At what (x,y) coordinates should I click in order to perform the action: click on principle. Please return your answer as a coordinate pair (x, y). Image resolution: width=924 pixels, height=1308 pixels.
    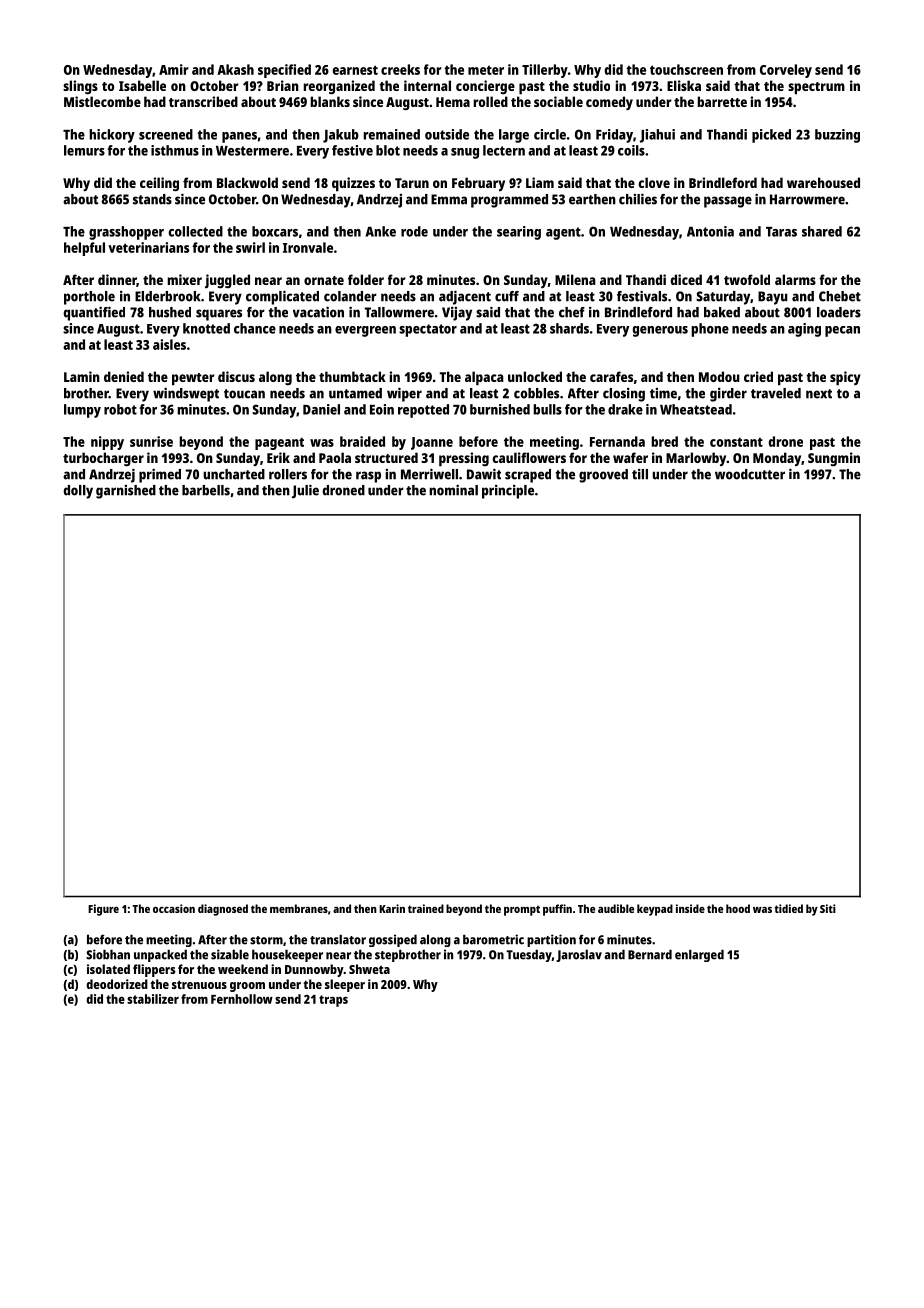
    Looking at the image, I should click on (508, 492).
